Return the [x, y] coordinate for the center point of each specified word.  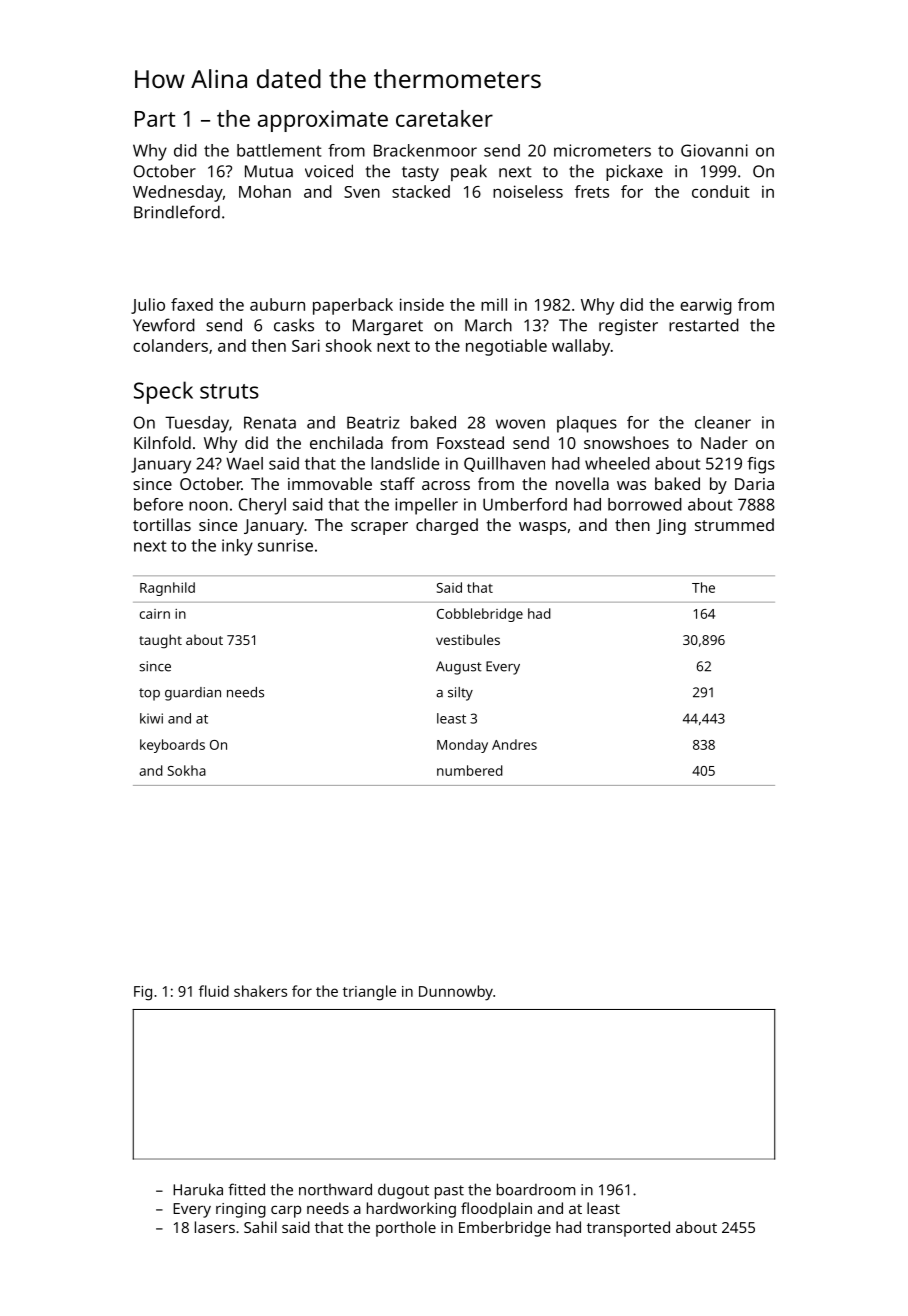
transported [628, 1229]
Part [155, 119]
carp [286, 1211]
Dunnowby [456, 993]
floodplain [496, 1210]
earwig [706, 306]
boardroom [536, 1189]
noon [208, 506]
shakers [260, 991]
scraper [379, 528]
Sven [362, 192]
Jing [671, 527]
